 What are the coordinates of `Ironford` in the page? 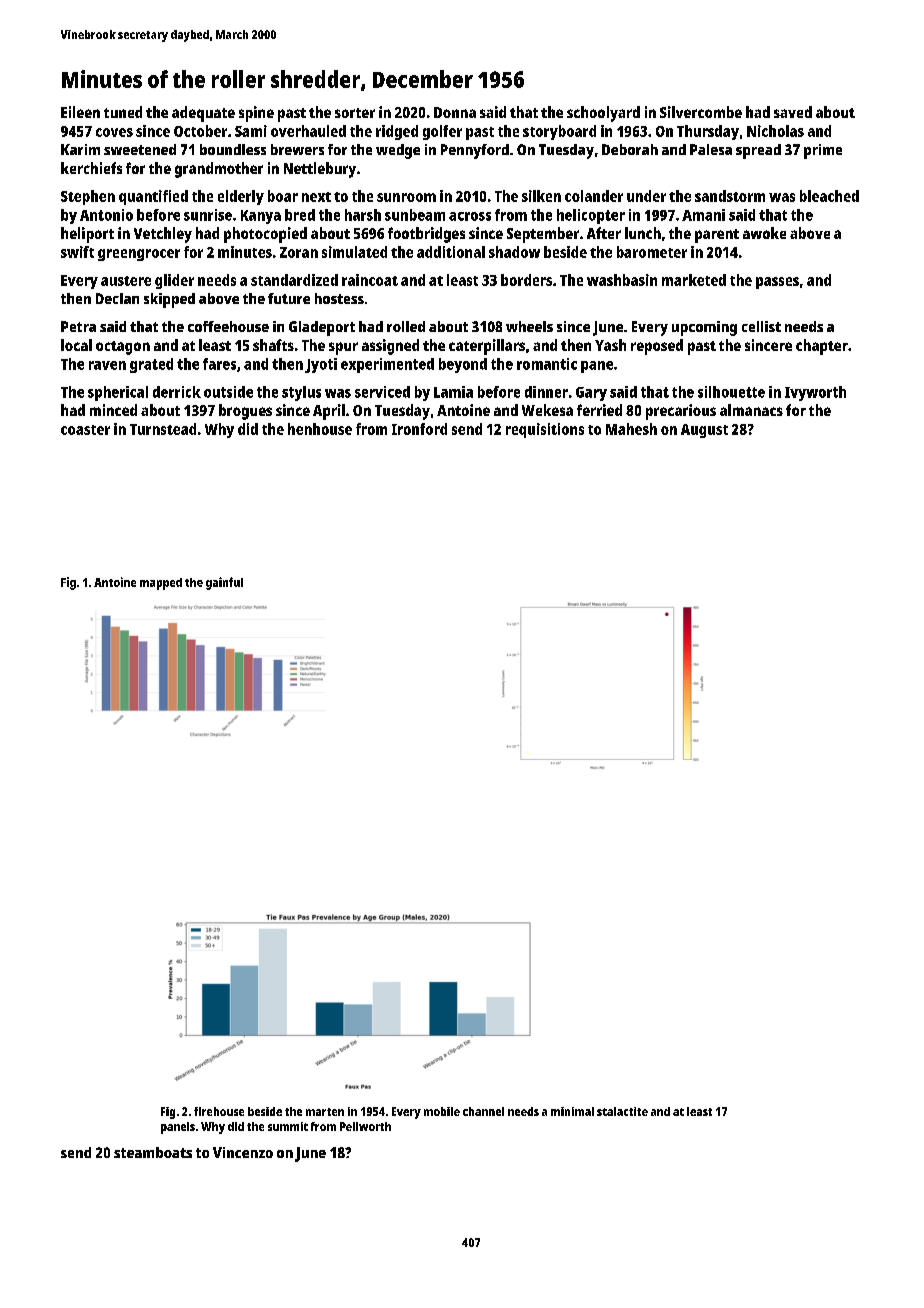 It's located at (419, 429).
